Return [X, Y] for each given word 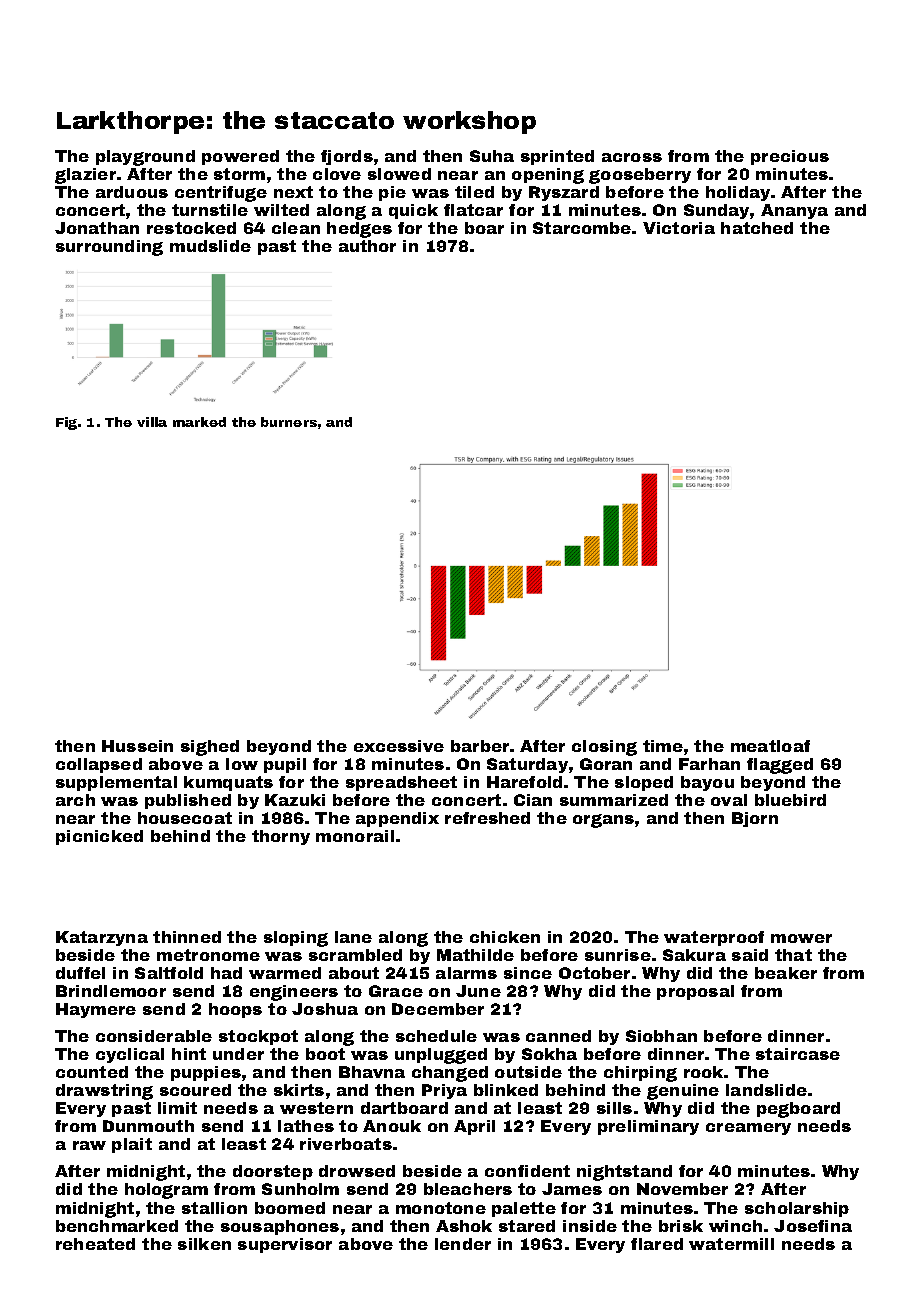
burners [289, 422]
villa [152, 422]
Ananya [794, 211]
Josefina [813, 1226]
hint [189, 1054]
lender [463, 1244]
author [367, 246]
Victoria [679, 228]
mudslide [210, 246]
